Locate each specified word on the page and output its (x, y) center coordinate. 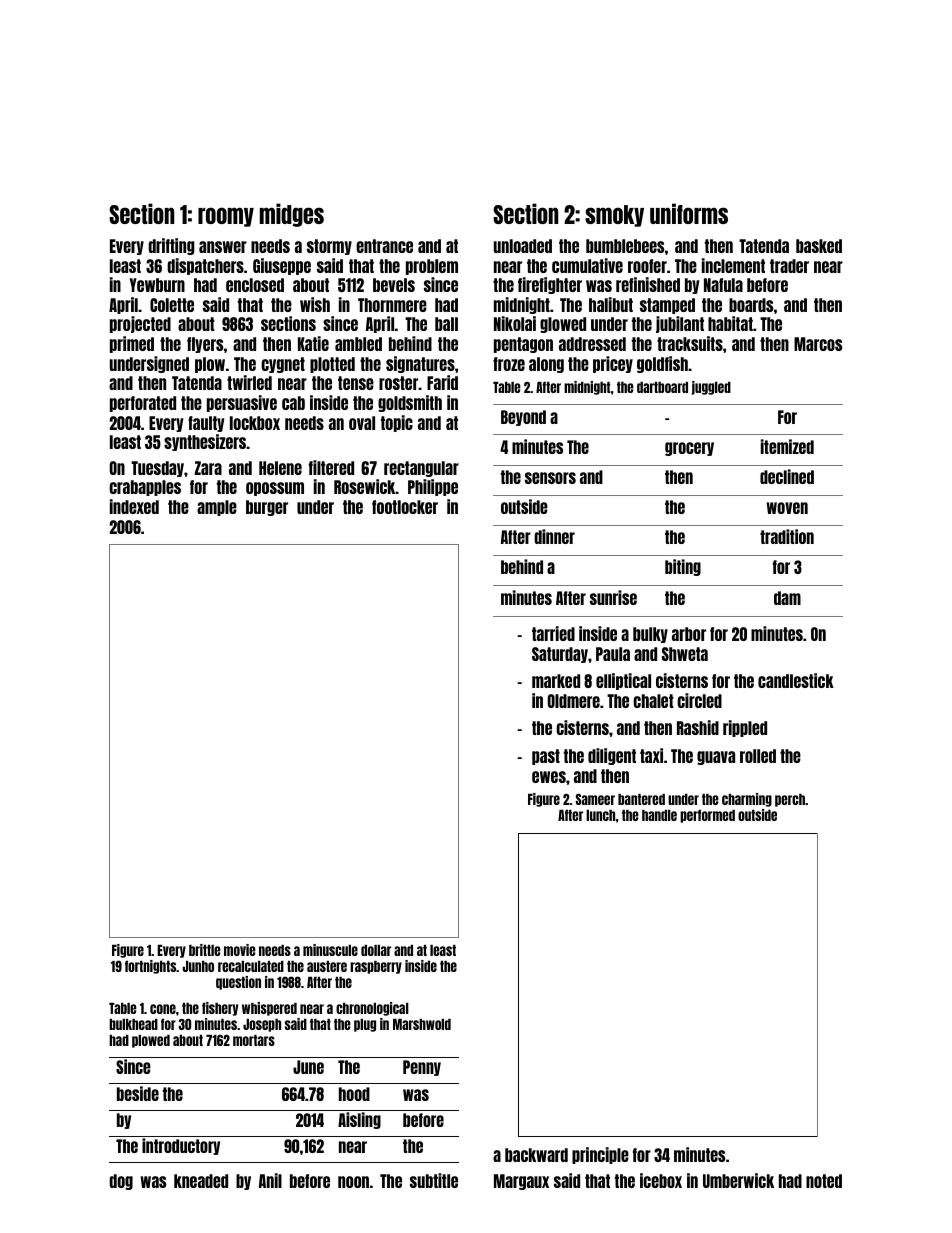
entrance (384, 246)
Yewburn (157, 285)
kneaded (201, 1181)
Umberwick (738, 1180)
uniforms (689, 213)
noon (353, 1182)
